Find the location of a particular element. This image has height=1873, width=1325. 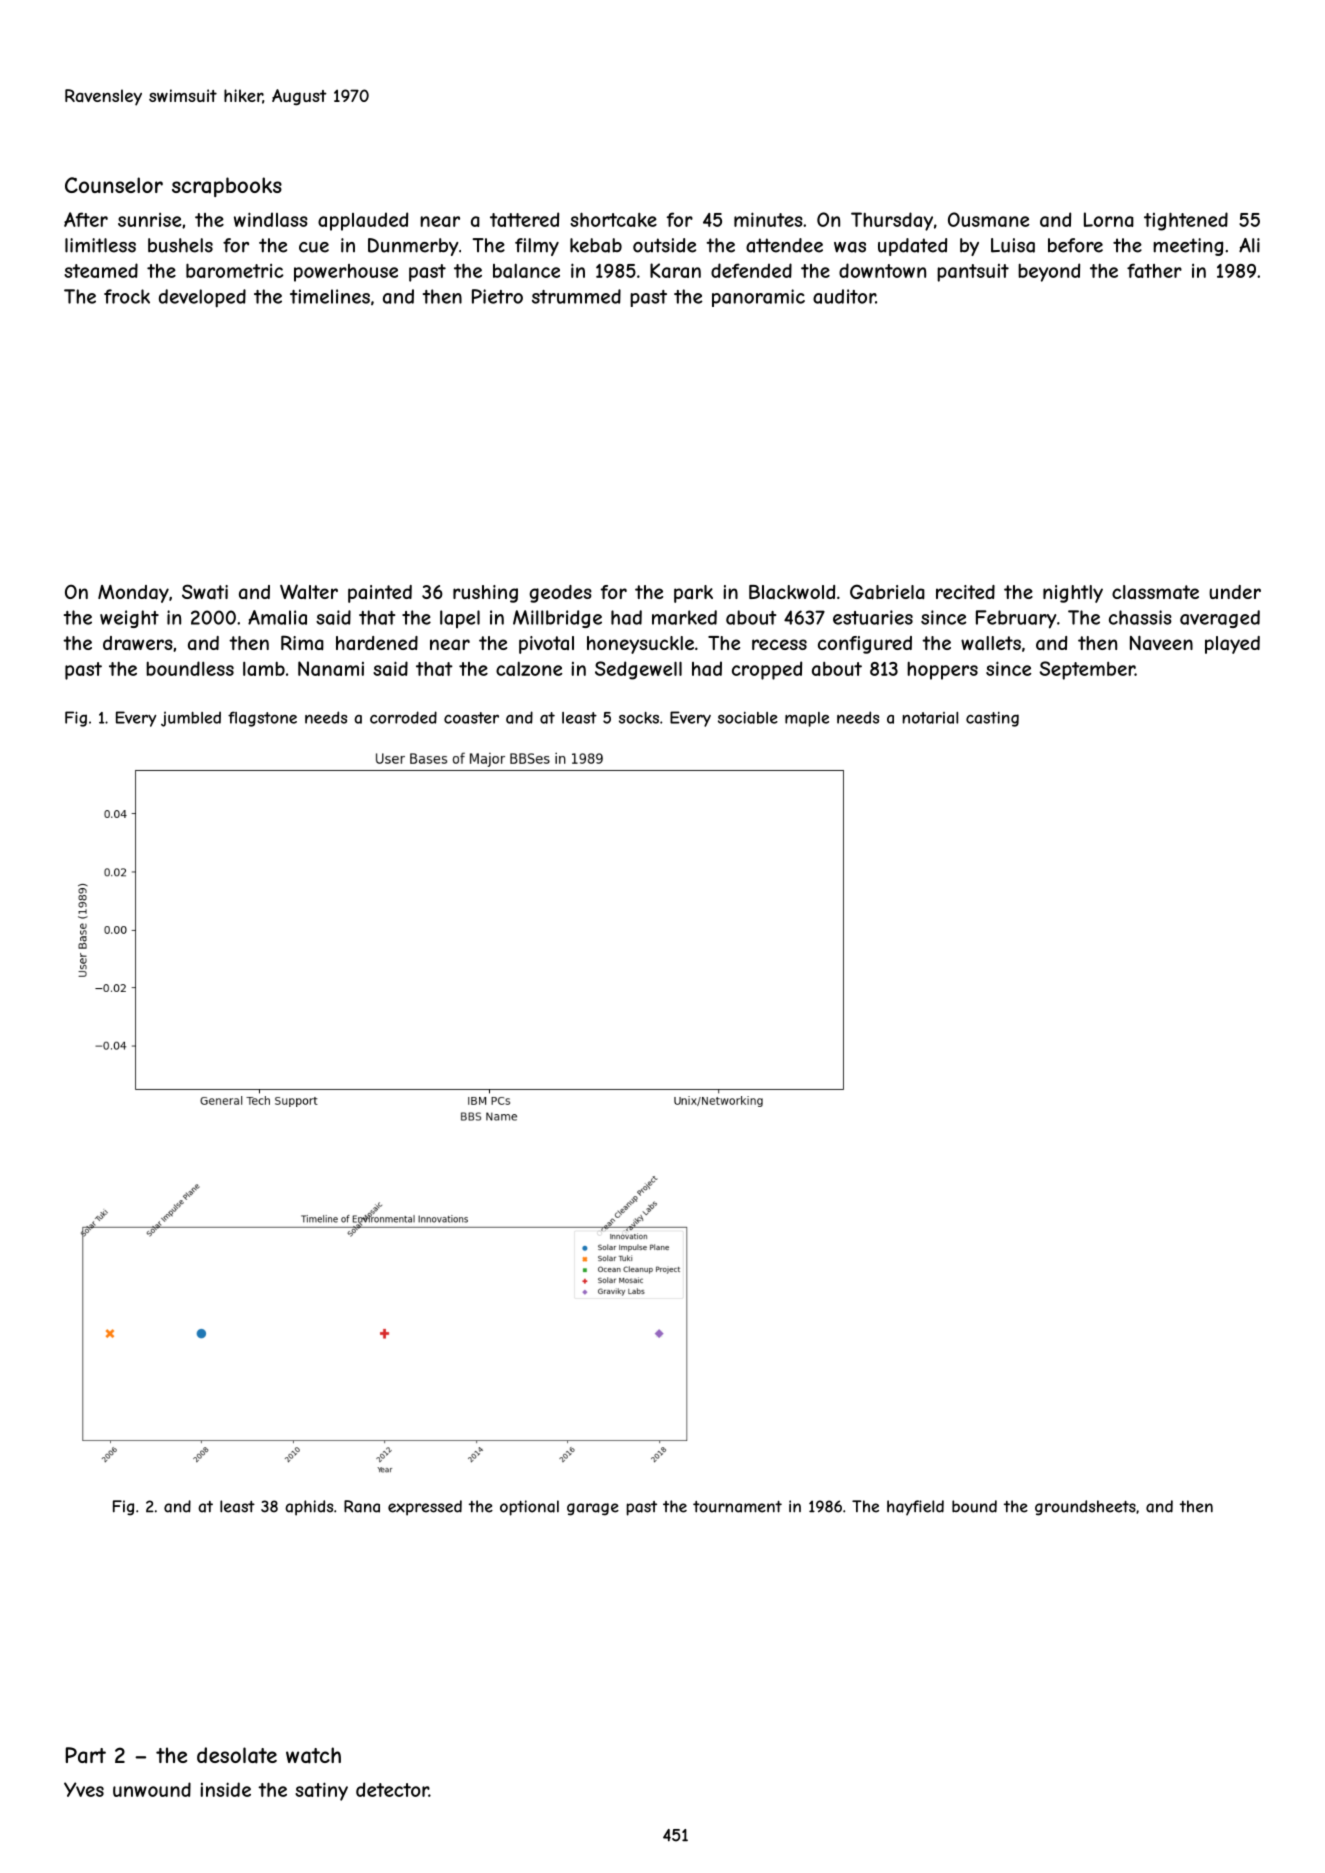

recited is located at coordinates (965, 592).
